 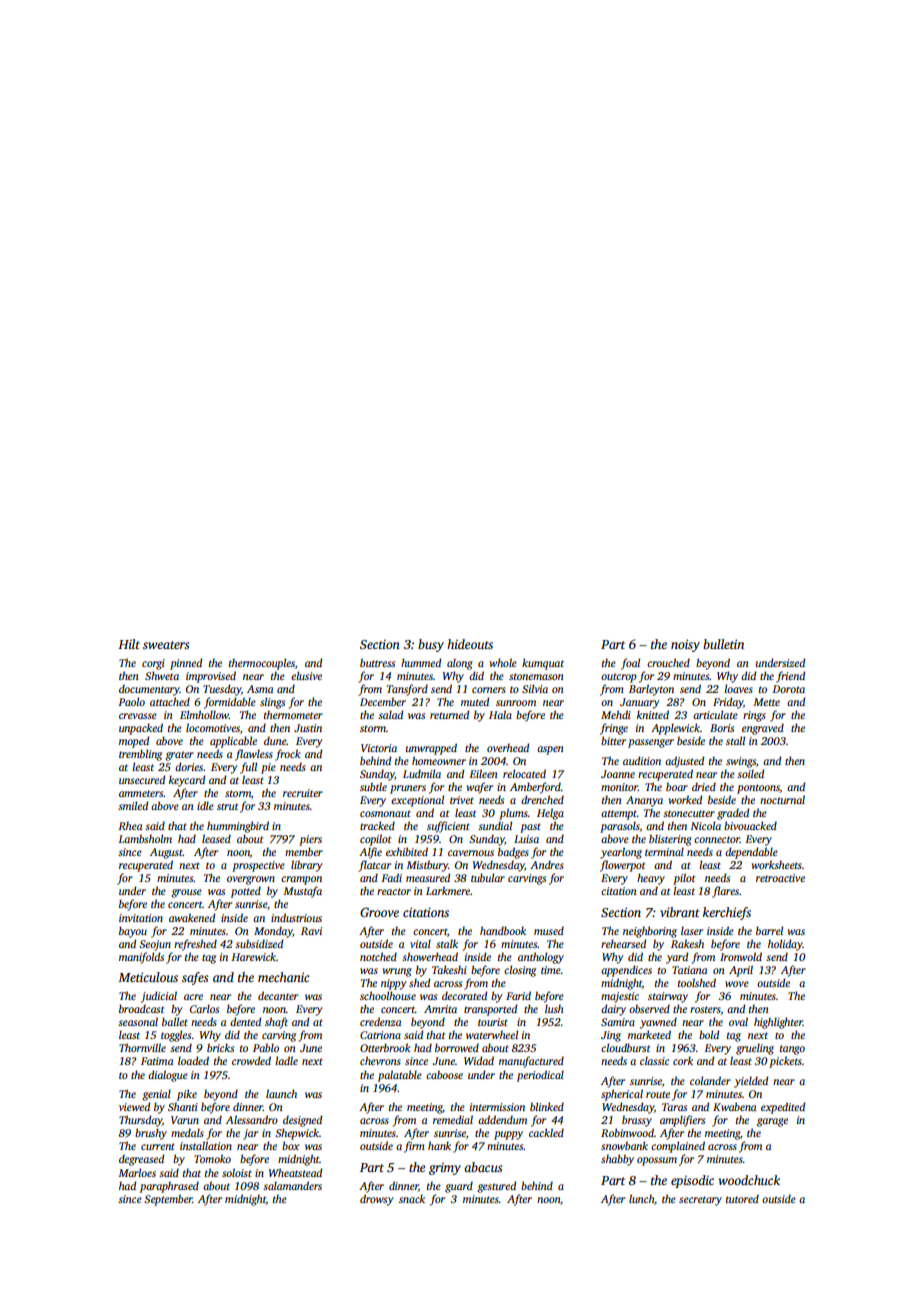 I want to click on Groove, so click(x=379, y=912).
